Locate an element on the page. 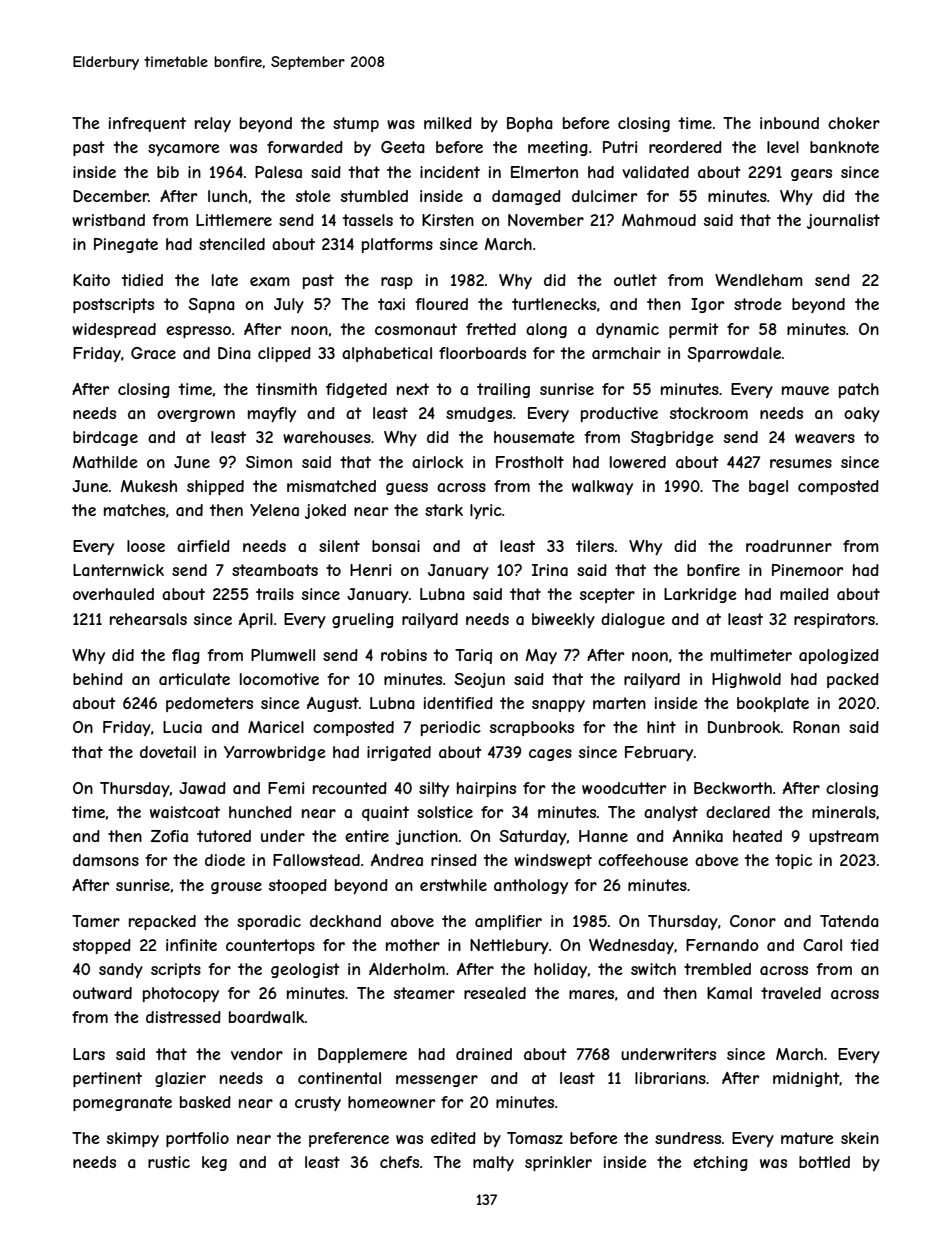 Image resolution: width=952 pixels, height=1233 pixels. bib is located at coordinates (168, 172).
